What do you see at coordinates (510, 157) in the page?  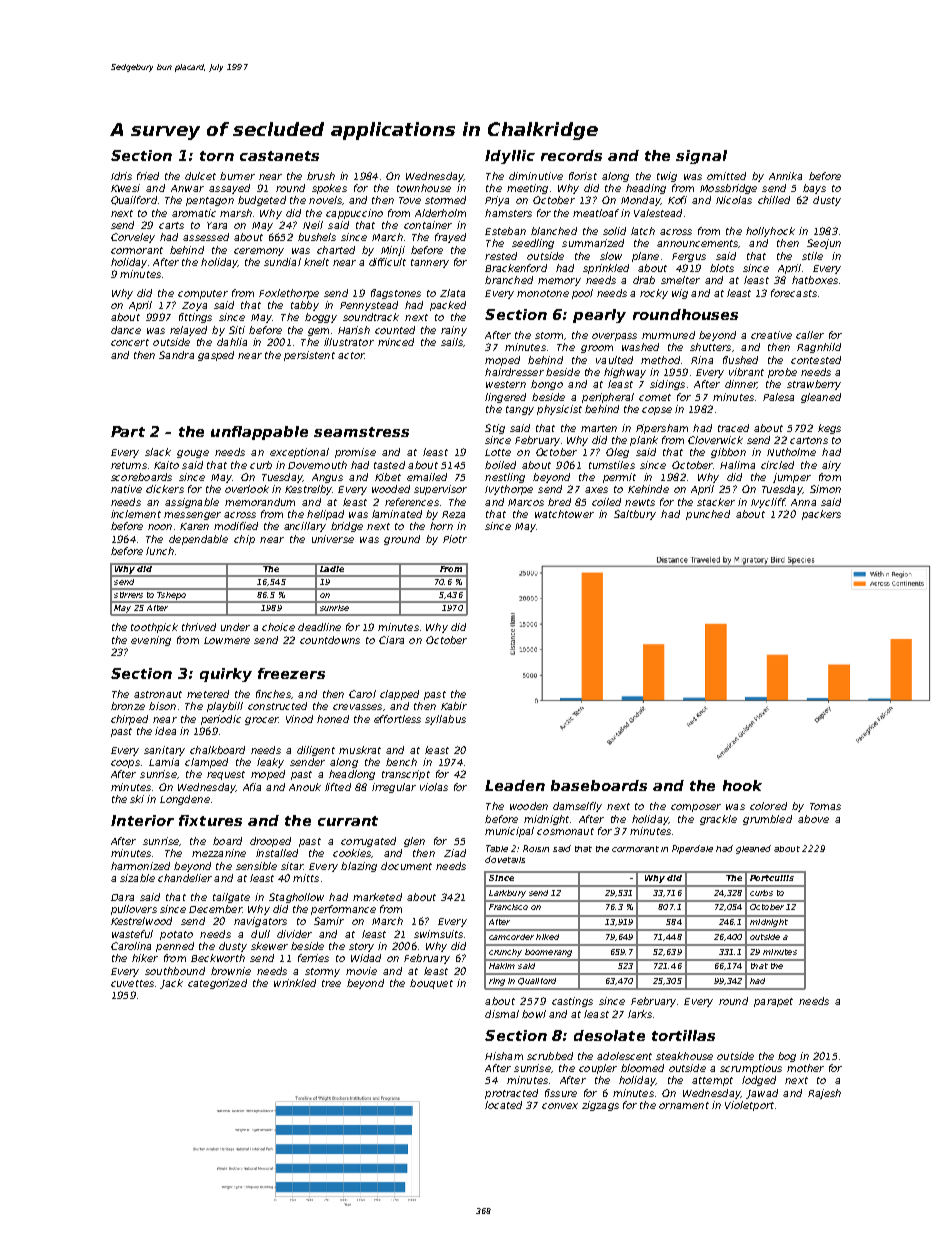 I see `Idyllic` at bounding box center [510, 157].
